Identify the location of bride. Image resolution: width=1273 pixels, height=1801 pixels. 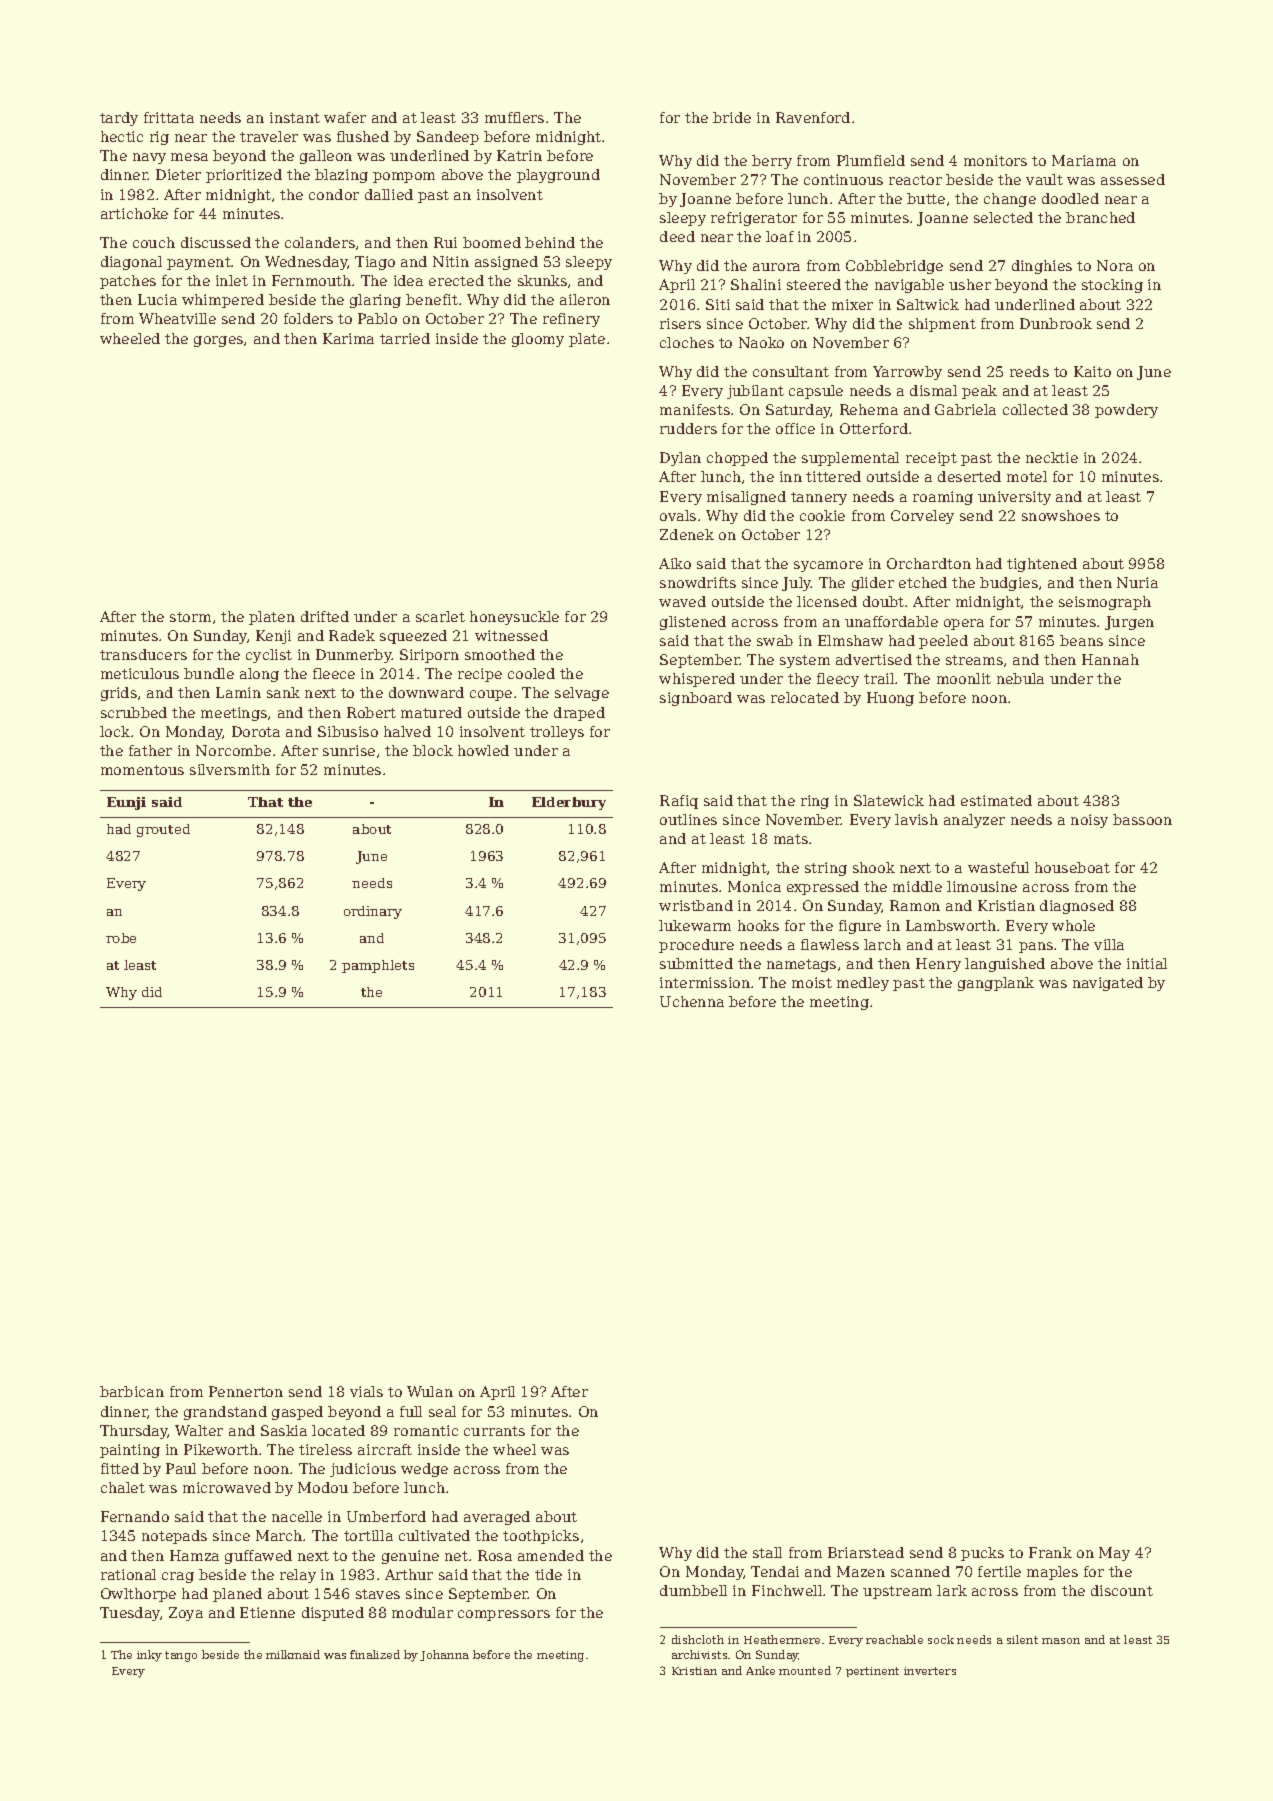
(732, 117).
